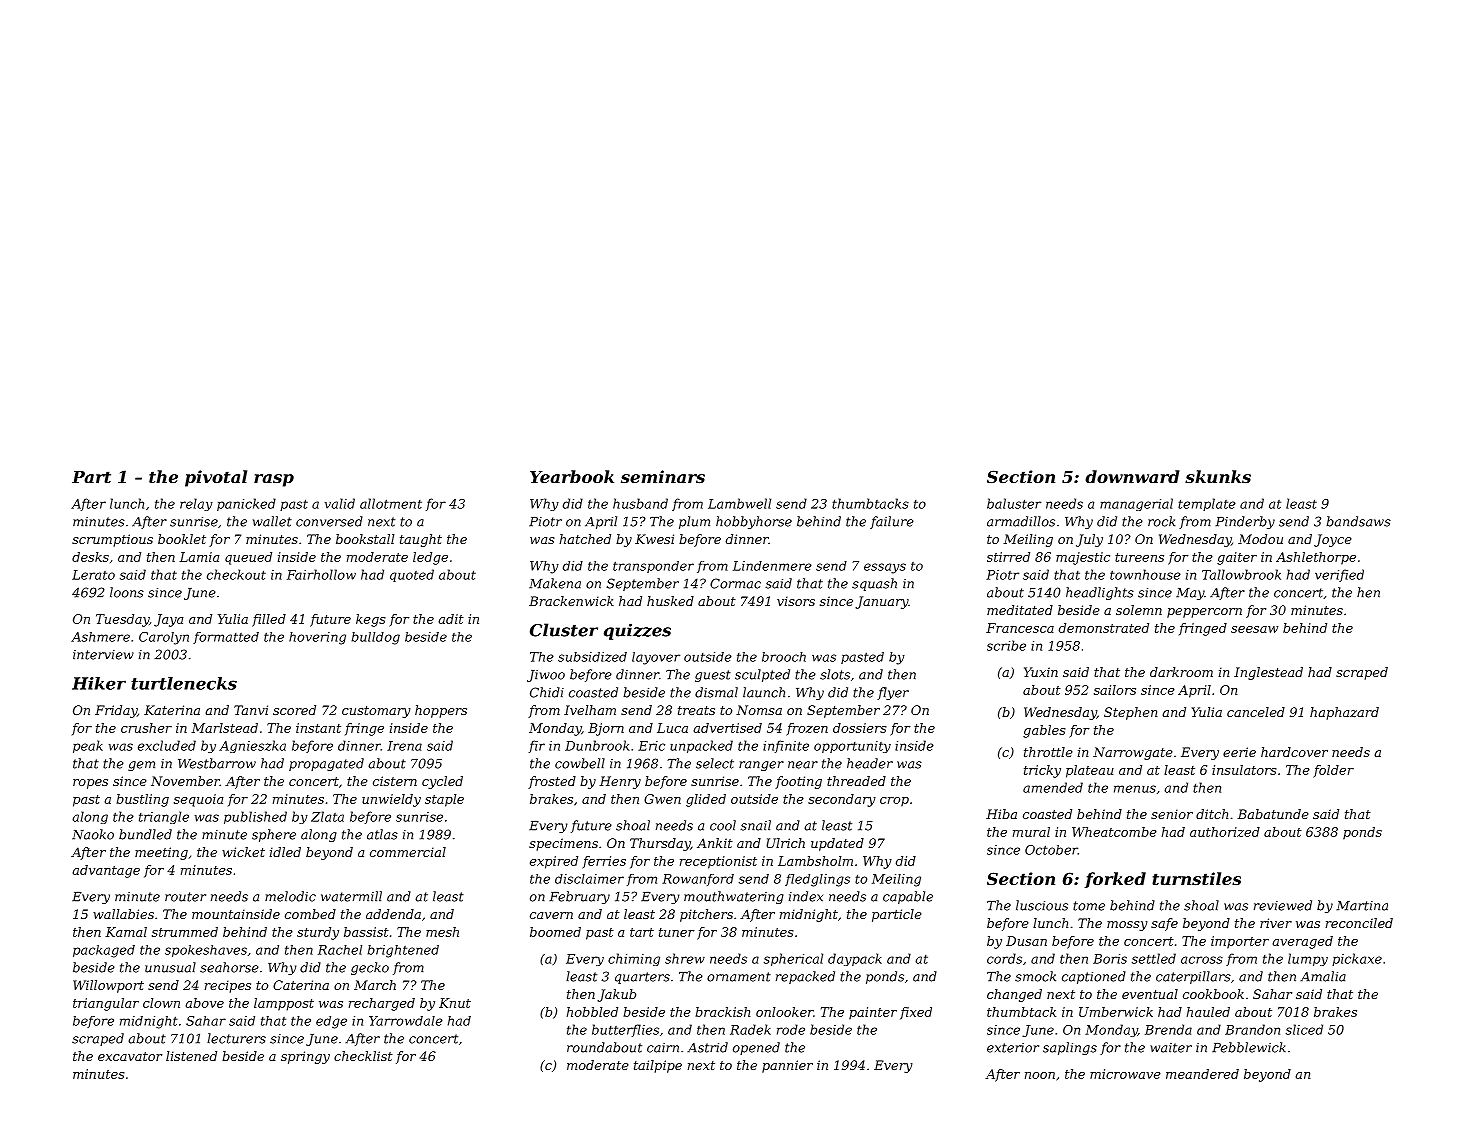 Image resolution: width=1467 pixels, height=1133 pixels. Describe the element at coordinates (127, 592) in the page. I see `loons` at that location.
